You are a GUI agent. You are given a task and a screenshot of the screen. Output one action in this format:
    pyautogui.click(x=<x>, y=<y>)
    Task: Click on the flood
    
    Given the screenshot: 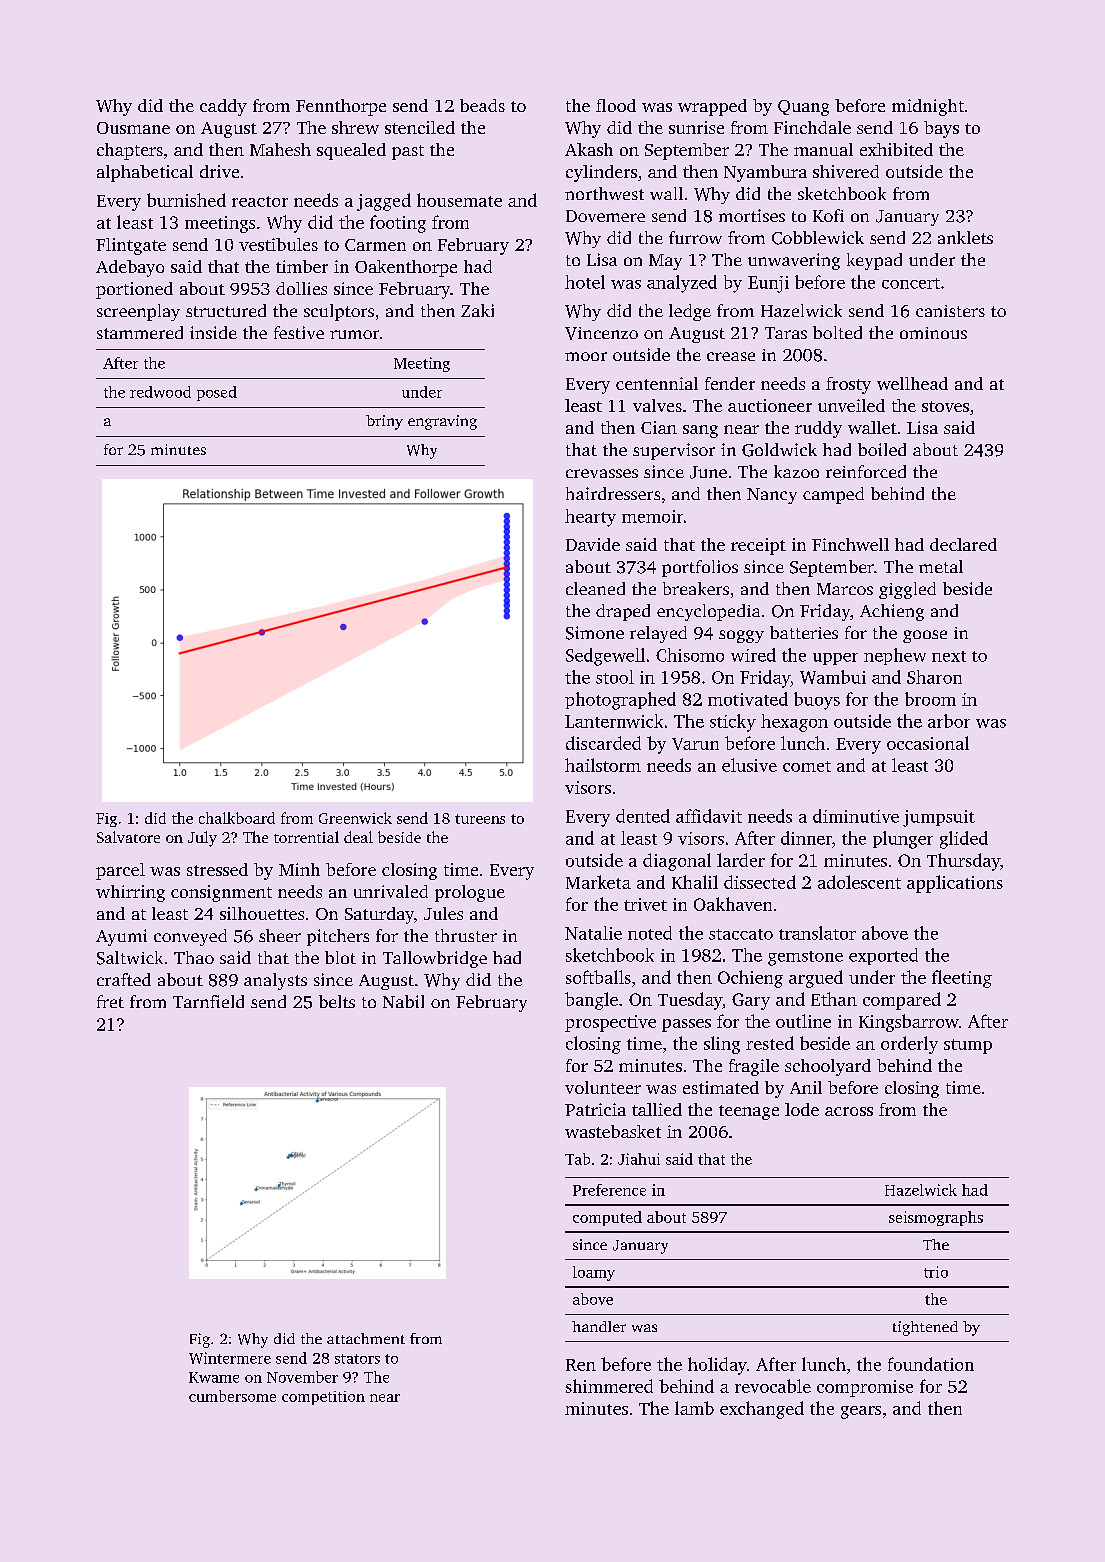 What is the action you would take?
    pyautogui.click(x=616, y=105)
